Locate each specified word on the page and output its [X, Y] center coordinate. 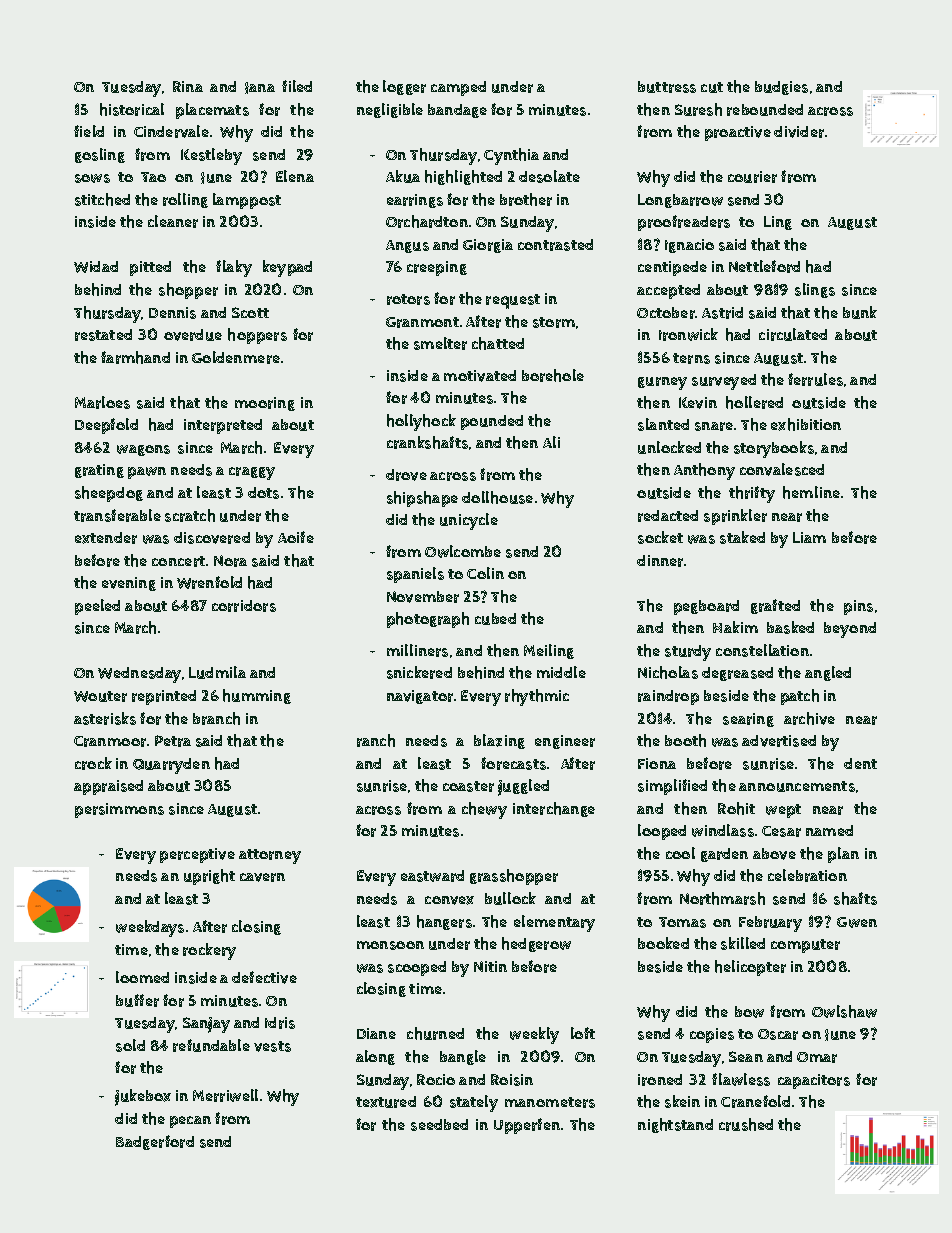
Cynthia [511, 156]
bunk [860, 312]
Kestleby [211, 156]
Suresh [698, 109]
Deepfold [106, 426]
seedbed [439, 1125]
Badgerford [155, 1142]
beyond [850, 630]
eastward [432, 876]
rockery [209, 951]
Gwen [857, 922]
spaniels [415, 575]
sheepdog [109, 494]
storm [554, 322]
